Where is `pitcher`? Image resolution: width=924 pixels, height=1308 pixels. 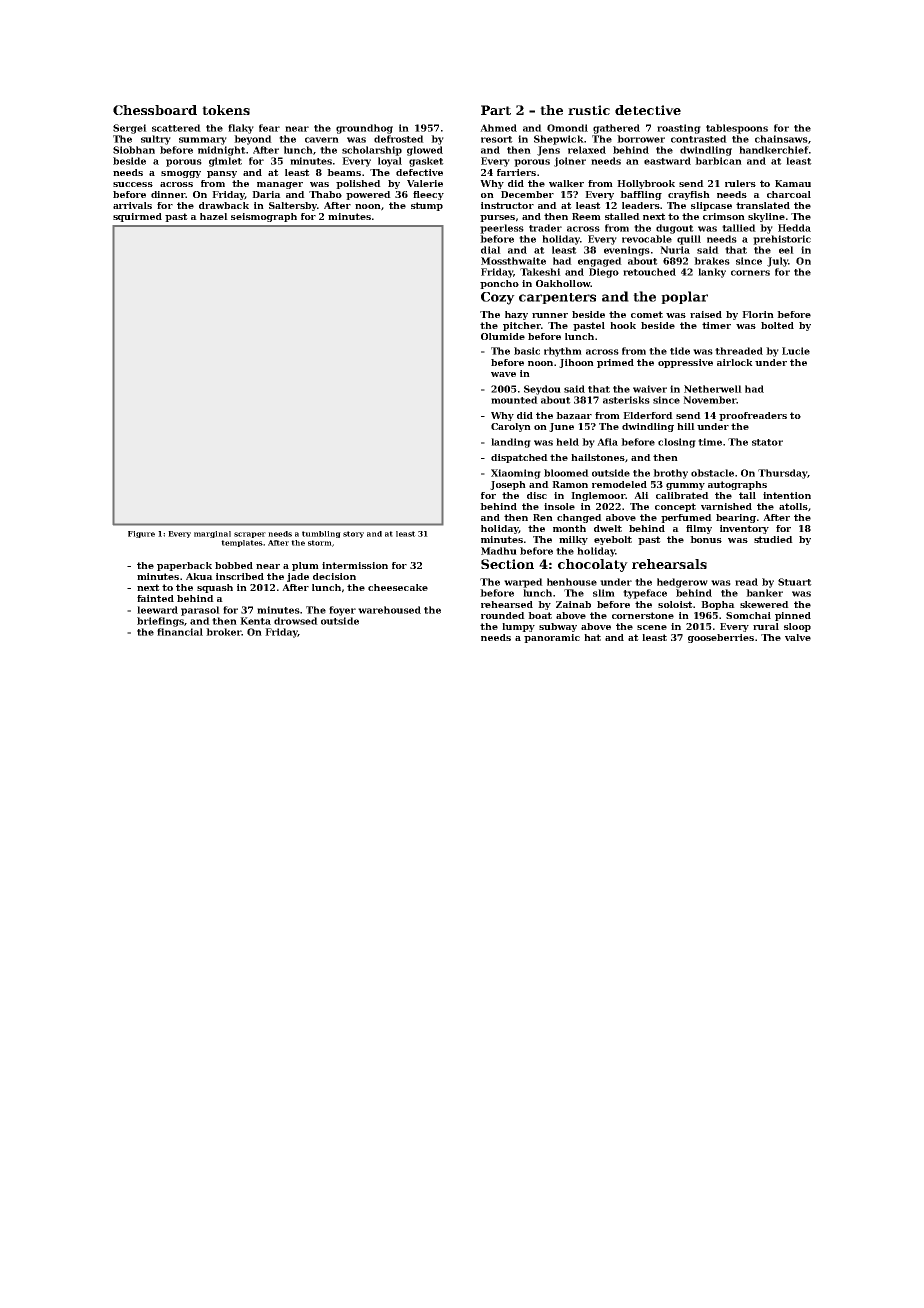 pitcher is located at coordinates (522, 326).
